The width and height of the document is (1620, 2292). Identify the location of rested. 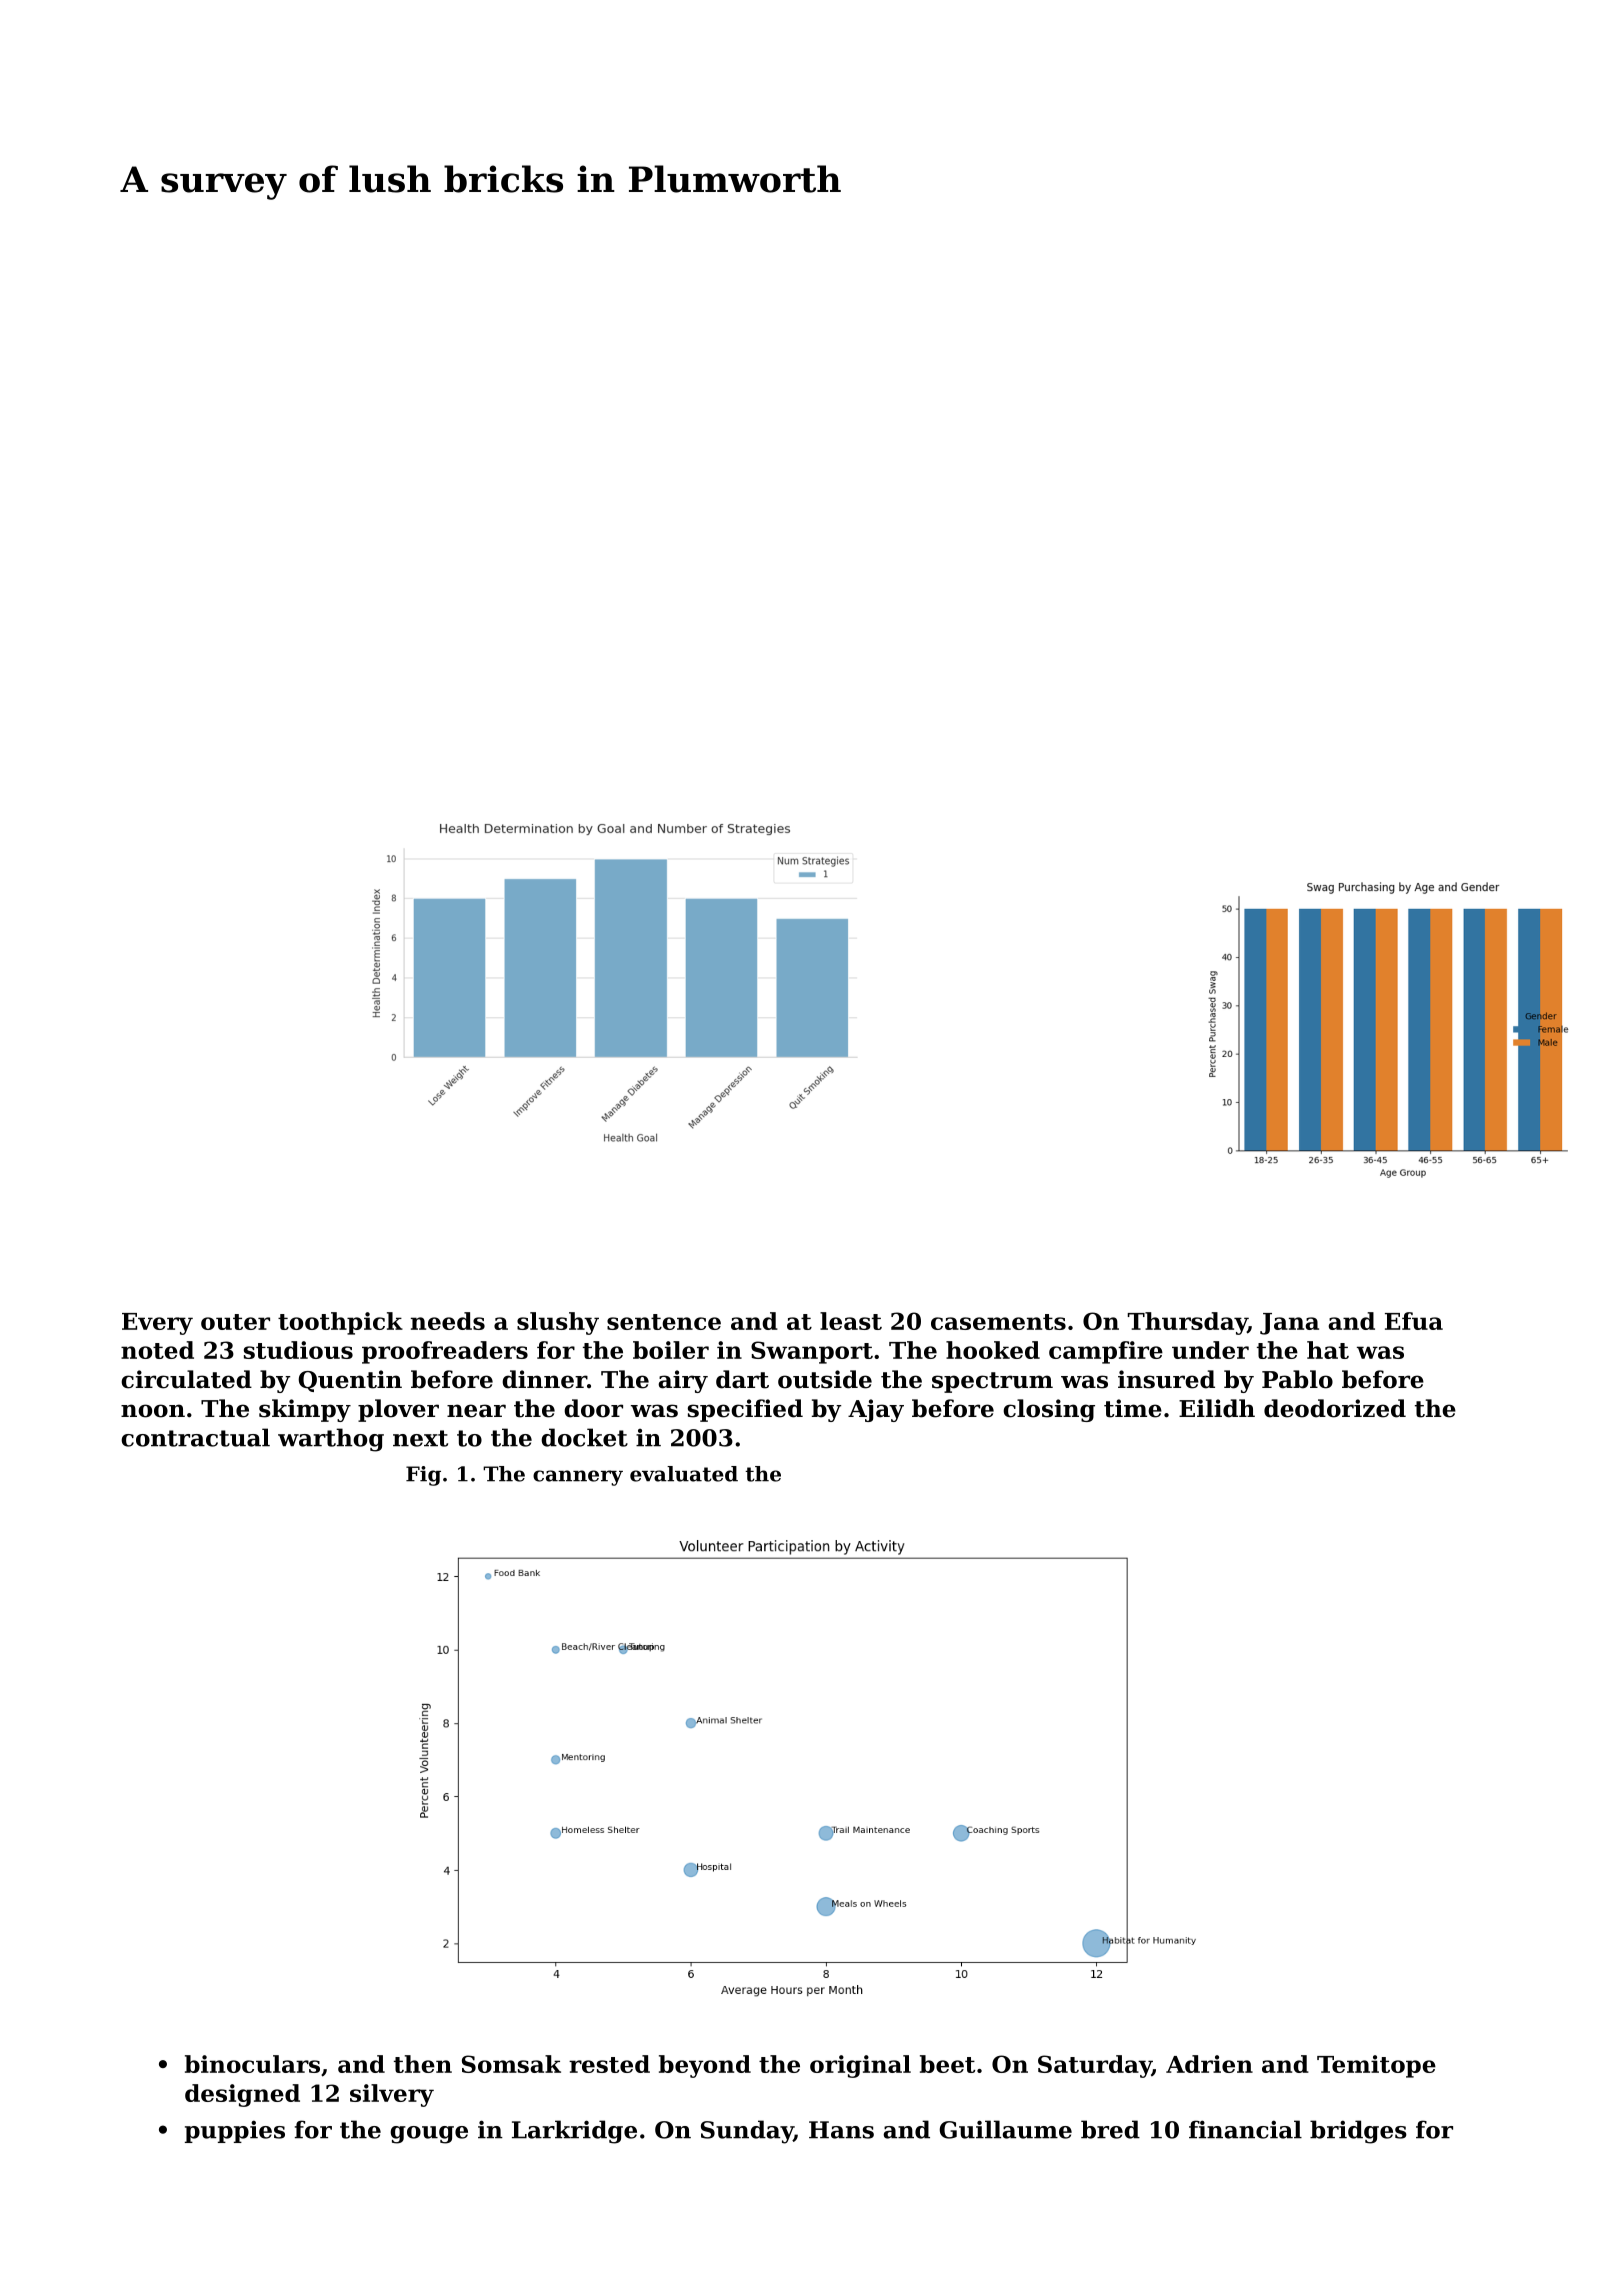
(609, 2064).
